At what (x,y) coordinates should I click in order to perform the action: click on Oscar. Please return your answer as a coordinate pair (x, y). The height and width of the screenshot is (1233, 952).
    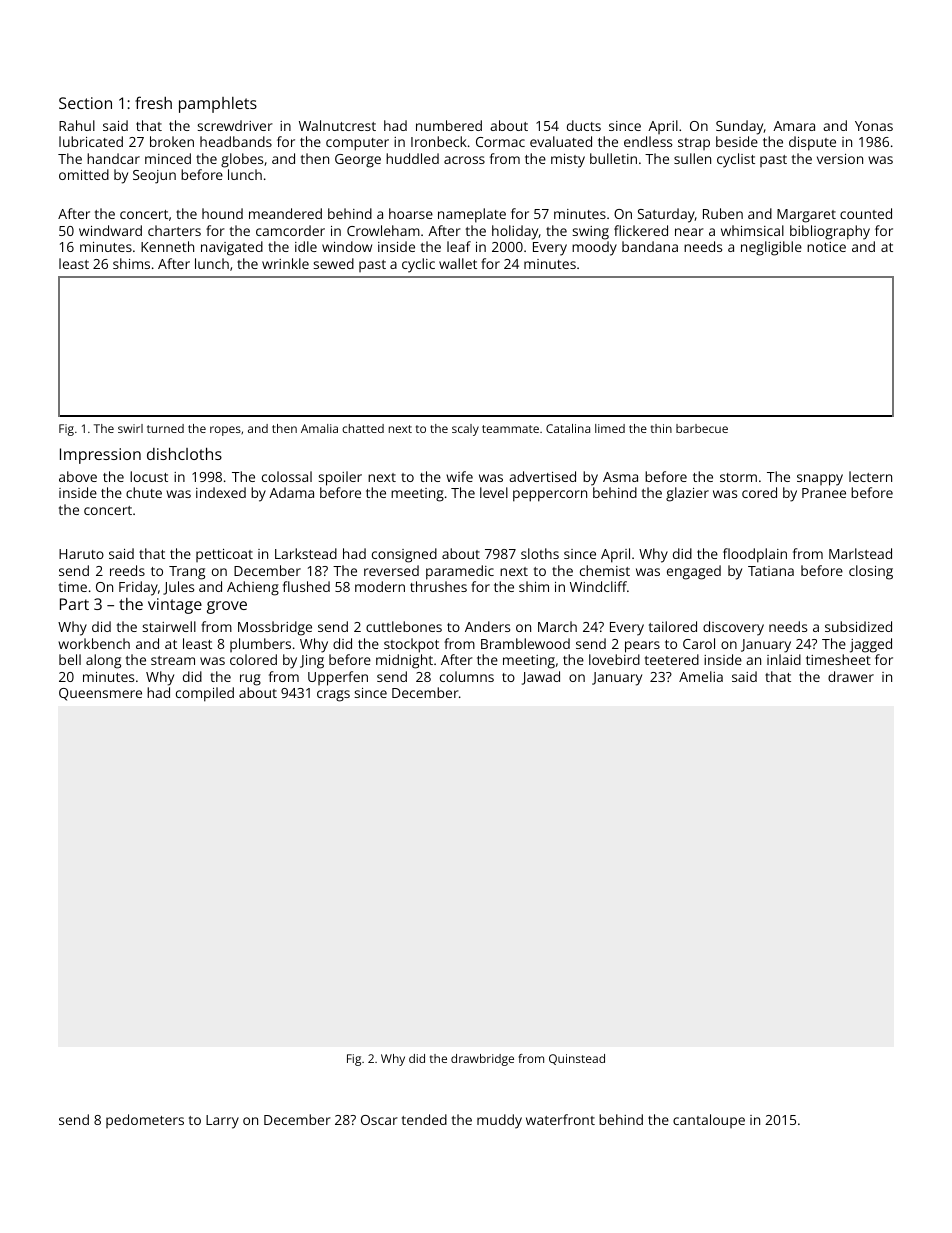
    Looking at the image, I should click on (379, 1120).
